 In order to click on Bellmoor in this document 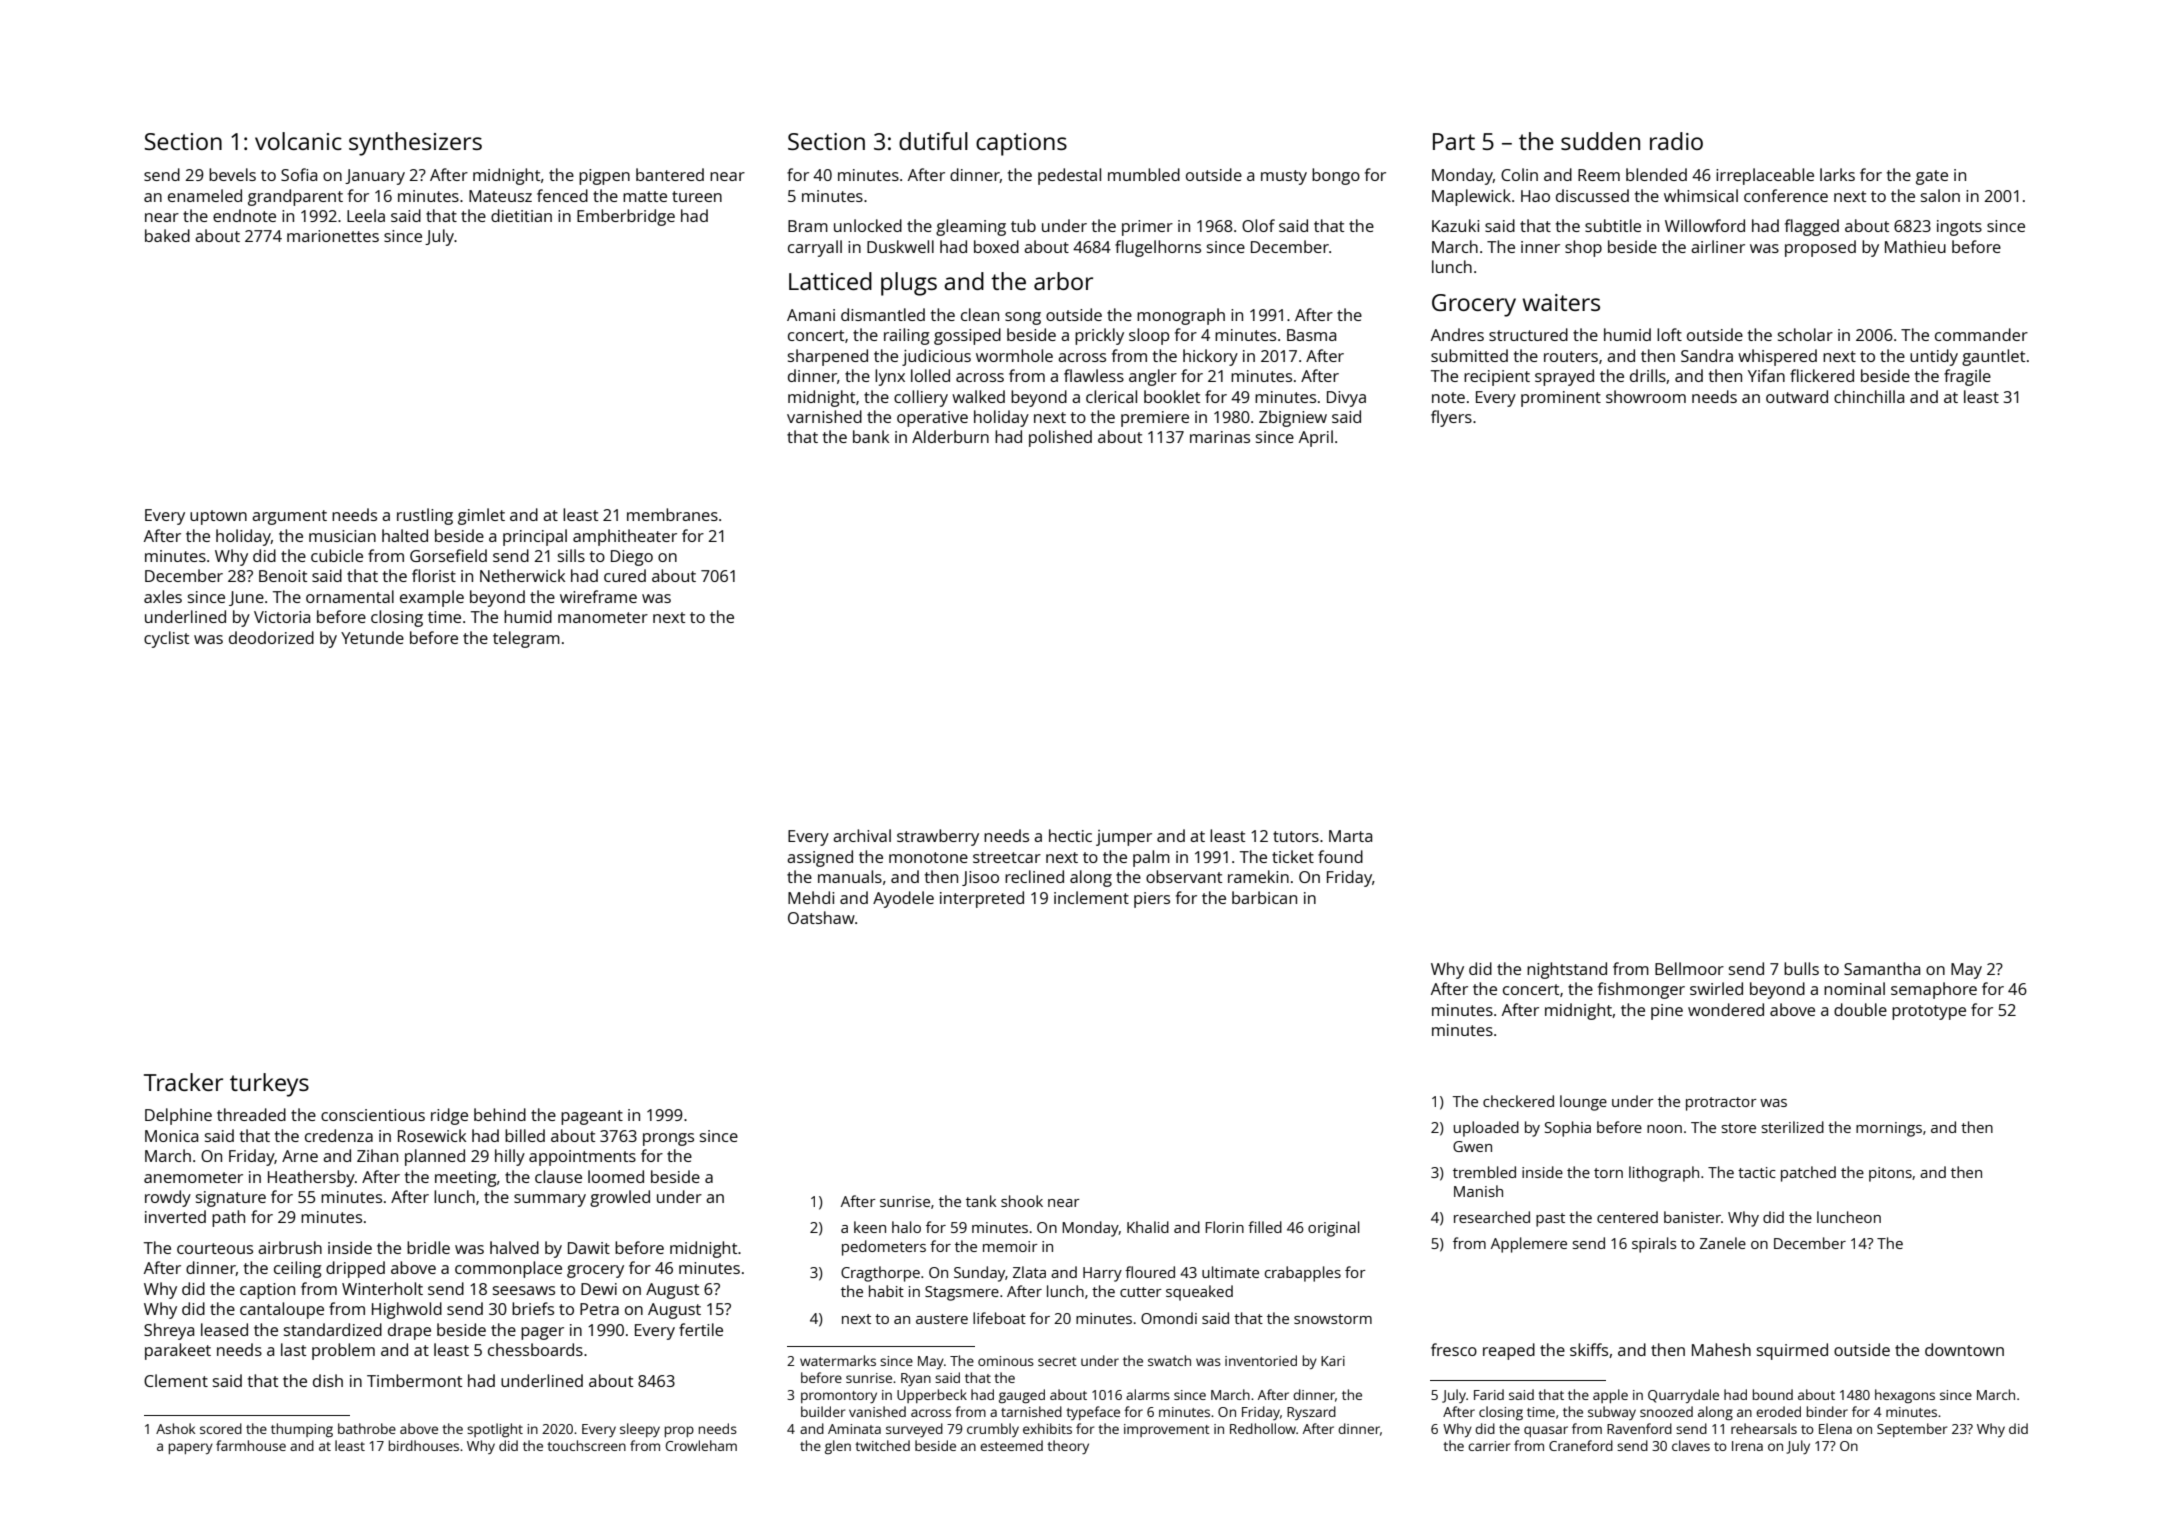, I will do `click(1689, 968)`.
